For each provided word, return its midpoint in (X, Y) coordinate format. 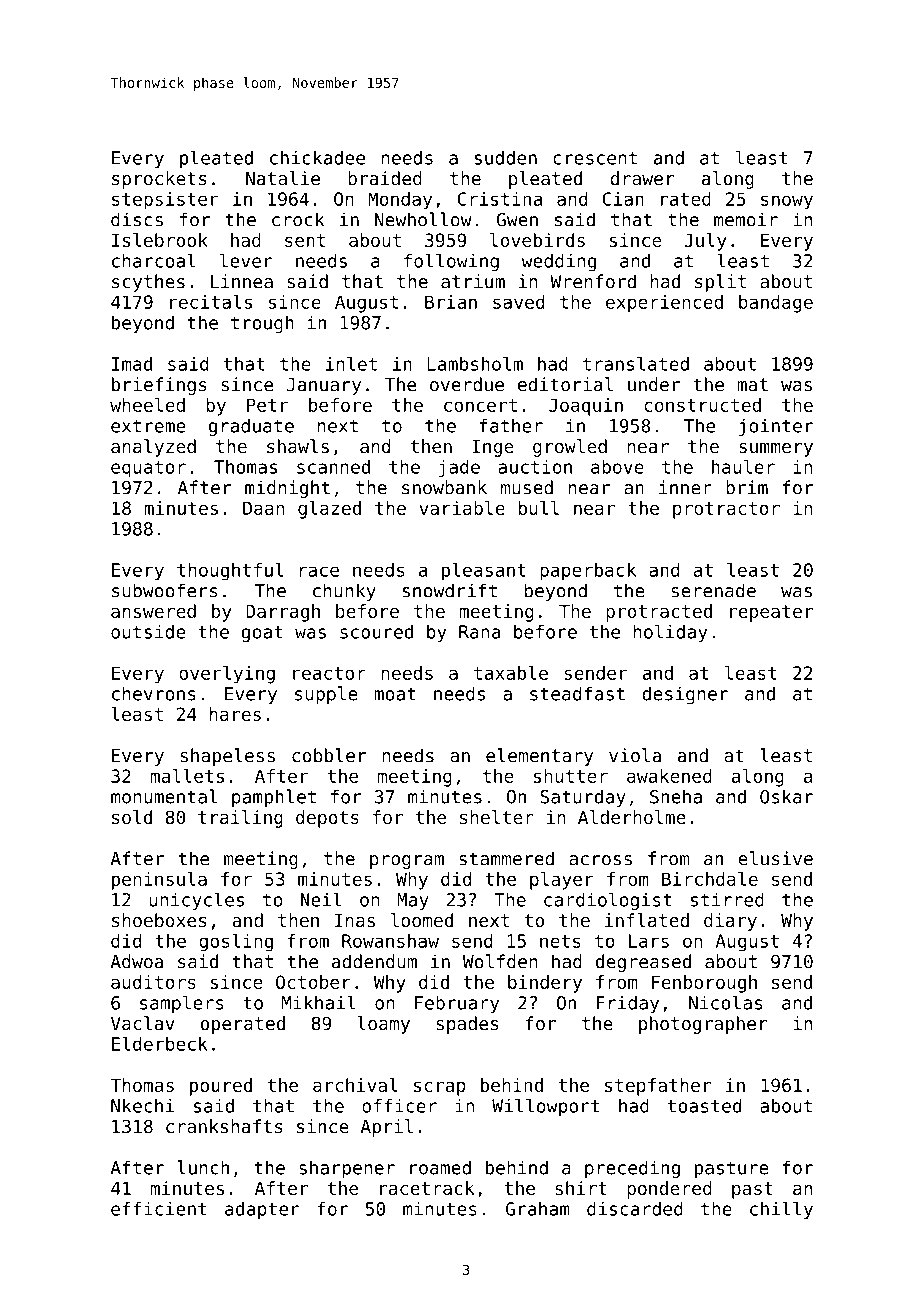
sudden (506, 157)
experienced (664, 304)
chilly (781, 1210)
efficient (159, 1209)
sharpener (347, 1169)
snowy (787, 202)
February (457, 1004)
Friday (628, 1004)
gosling (236, 943)
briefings (159, 386)
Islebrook (160, 240)
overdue (467, 384)
